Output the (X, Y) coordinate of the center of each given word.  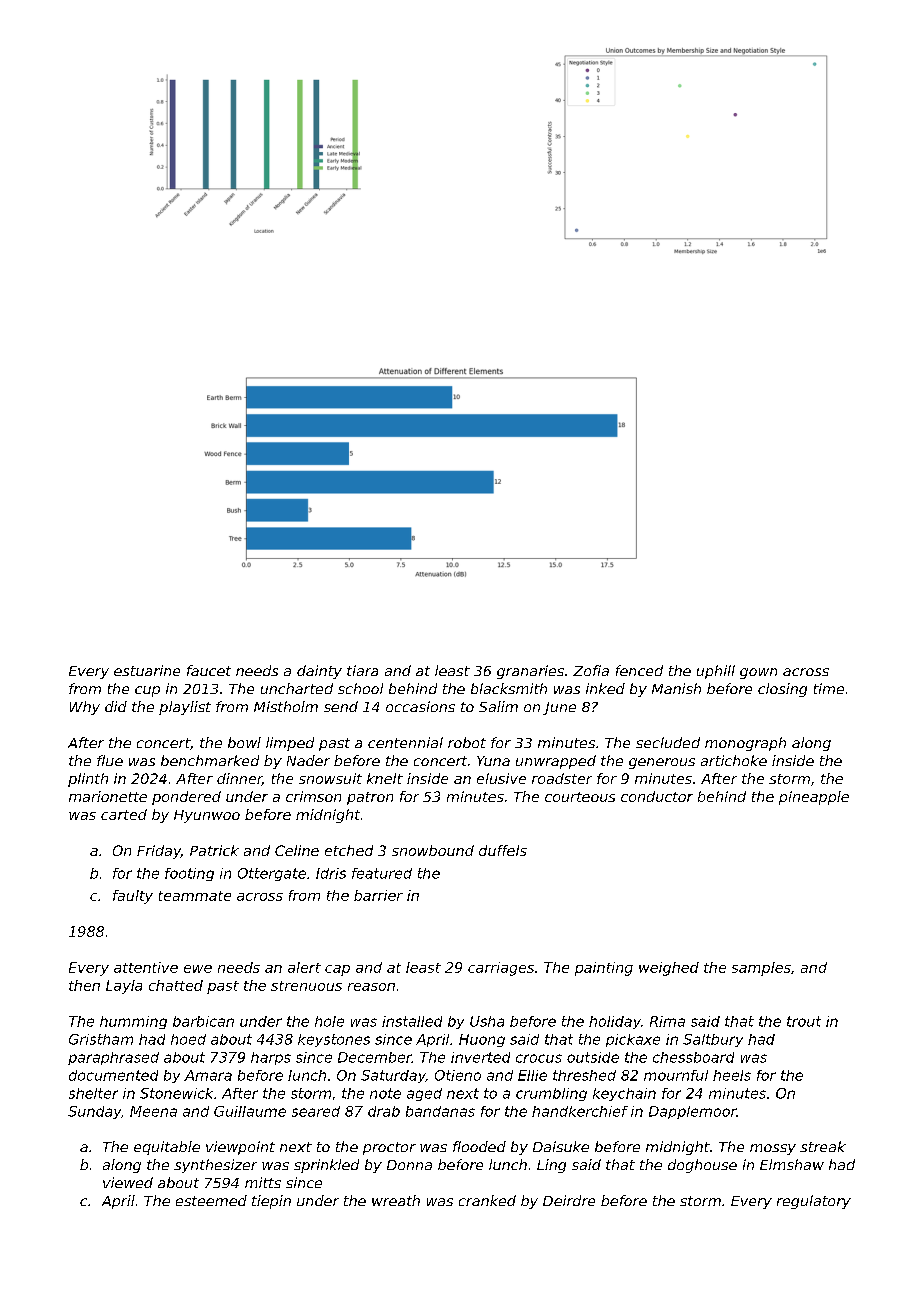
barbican (203, 1021)
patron (370, 798)
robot (467, 742)
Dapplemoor (693, 1112)
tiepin (271, 1202)
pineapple (814, 798)
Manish (676, 688)
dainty (319, 672)
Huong (482, 1040)
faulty (133, 897)
